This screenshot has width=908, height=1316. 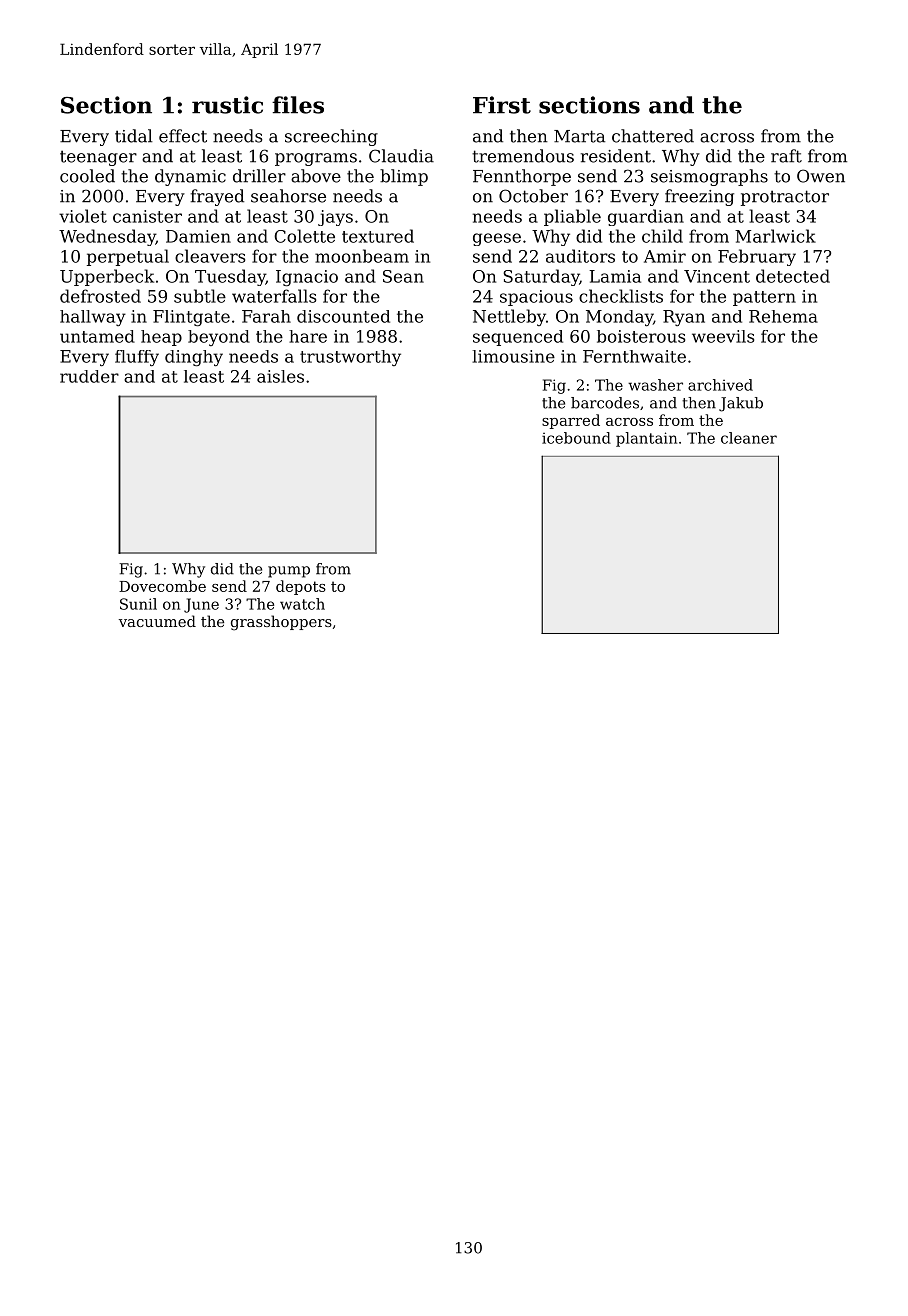 What do you see at coordinates (190, 177) in the screenshot?
I see `dynamic` at bounding box center [190, 177].
